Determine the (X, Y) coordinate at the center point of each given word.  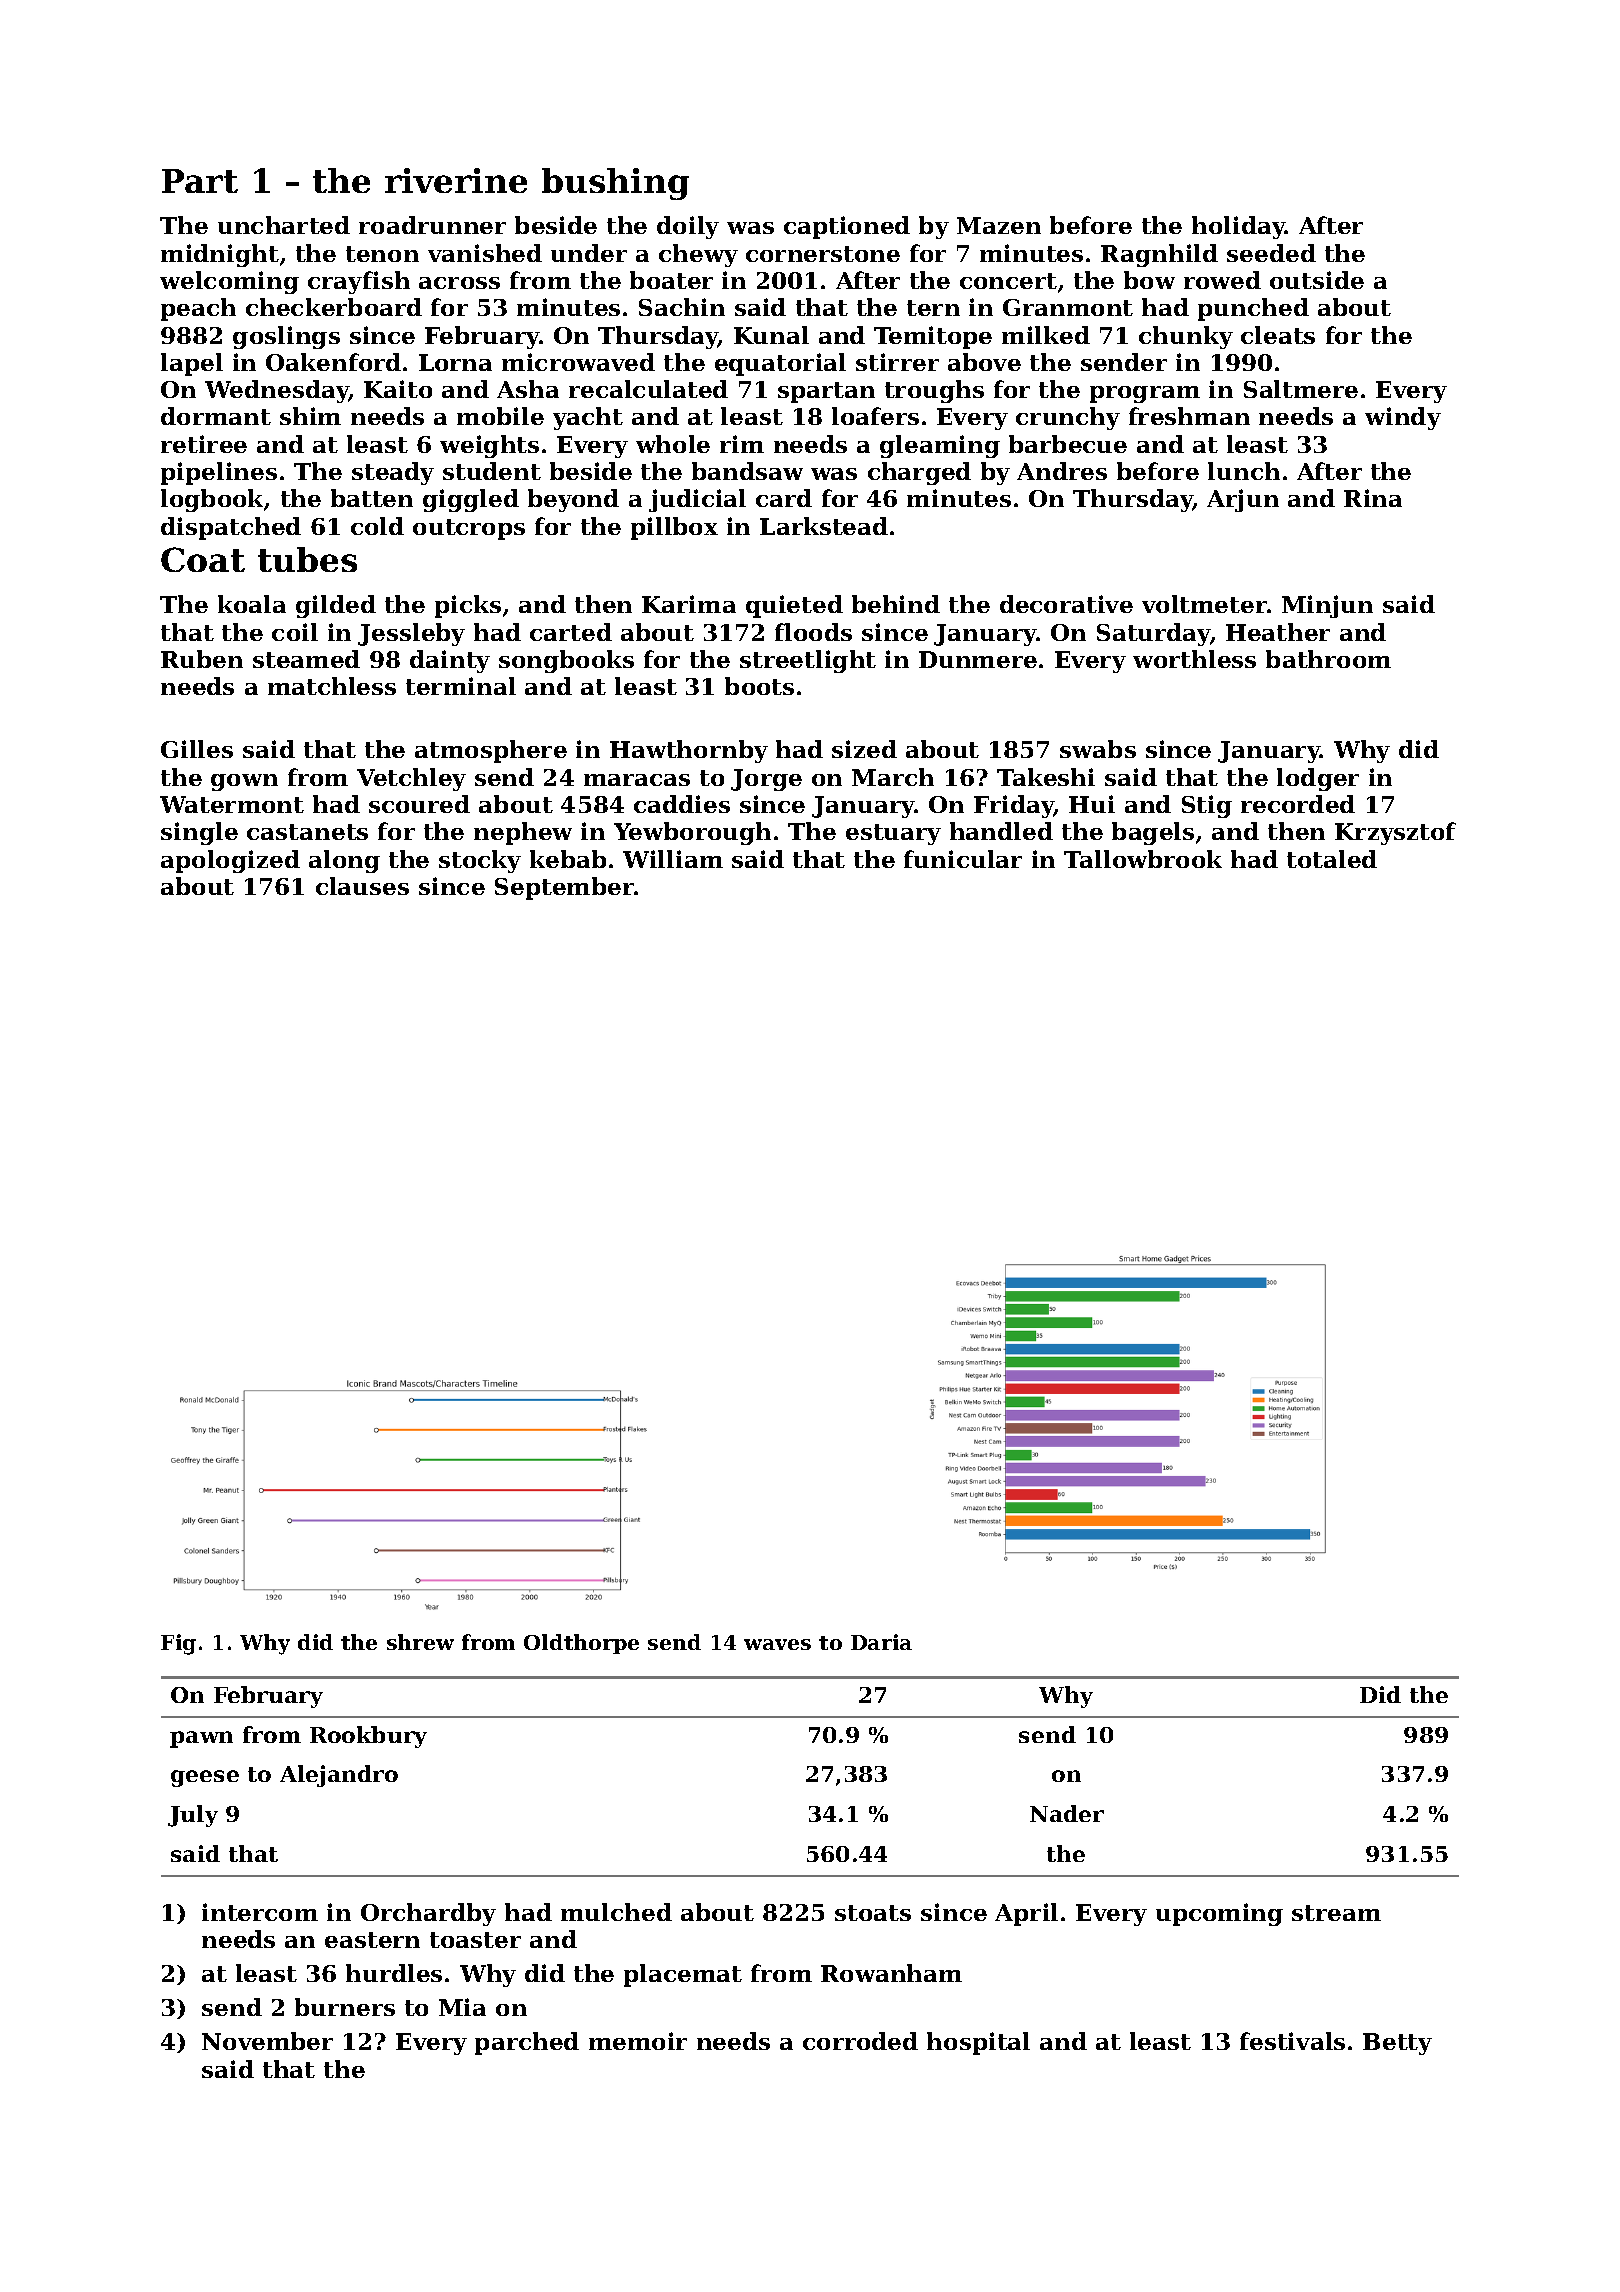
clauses (362, 886)
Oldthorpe (581, 1644)
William (673, 859)
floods (813, 632)
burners (345, 2007)
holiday (1239, 227)
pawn (201, 1739)
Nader (1067, 1813)
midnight (220, 255)
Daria (881, 1642)
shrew (420, 1642)
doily (688, 227)
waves (777, 1644)
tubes (307, 559)
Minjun (1327, 606)
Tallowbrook (1143, 859)
